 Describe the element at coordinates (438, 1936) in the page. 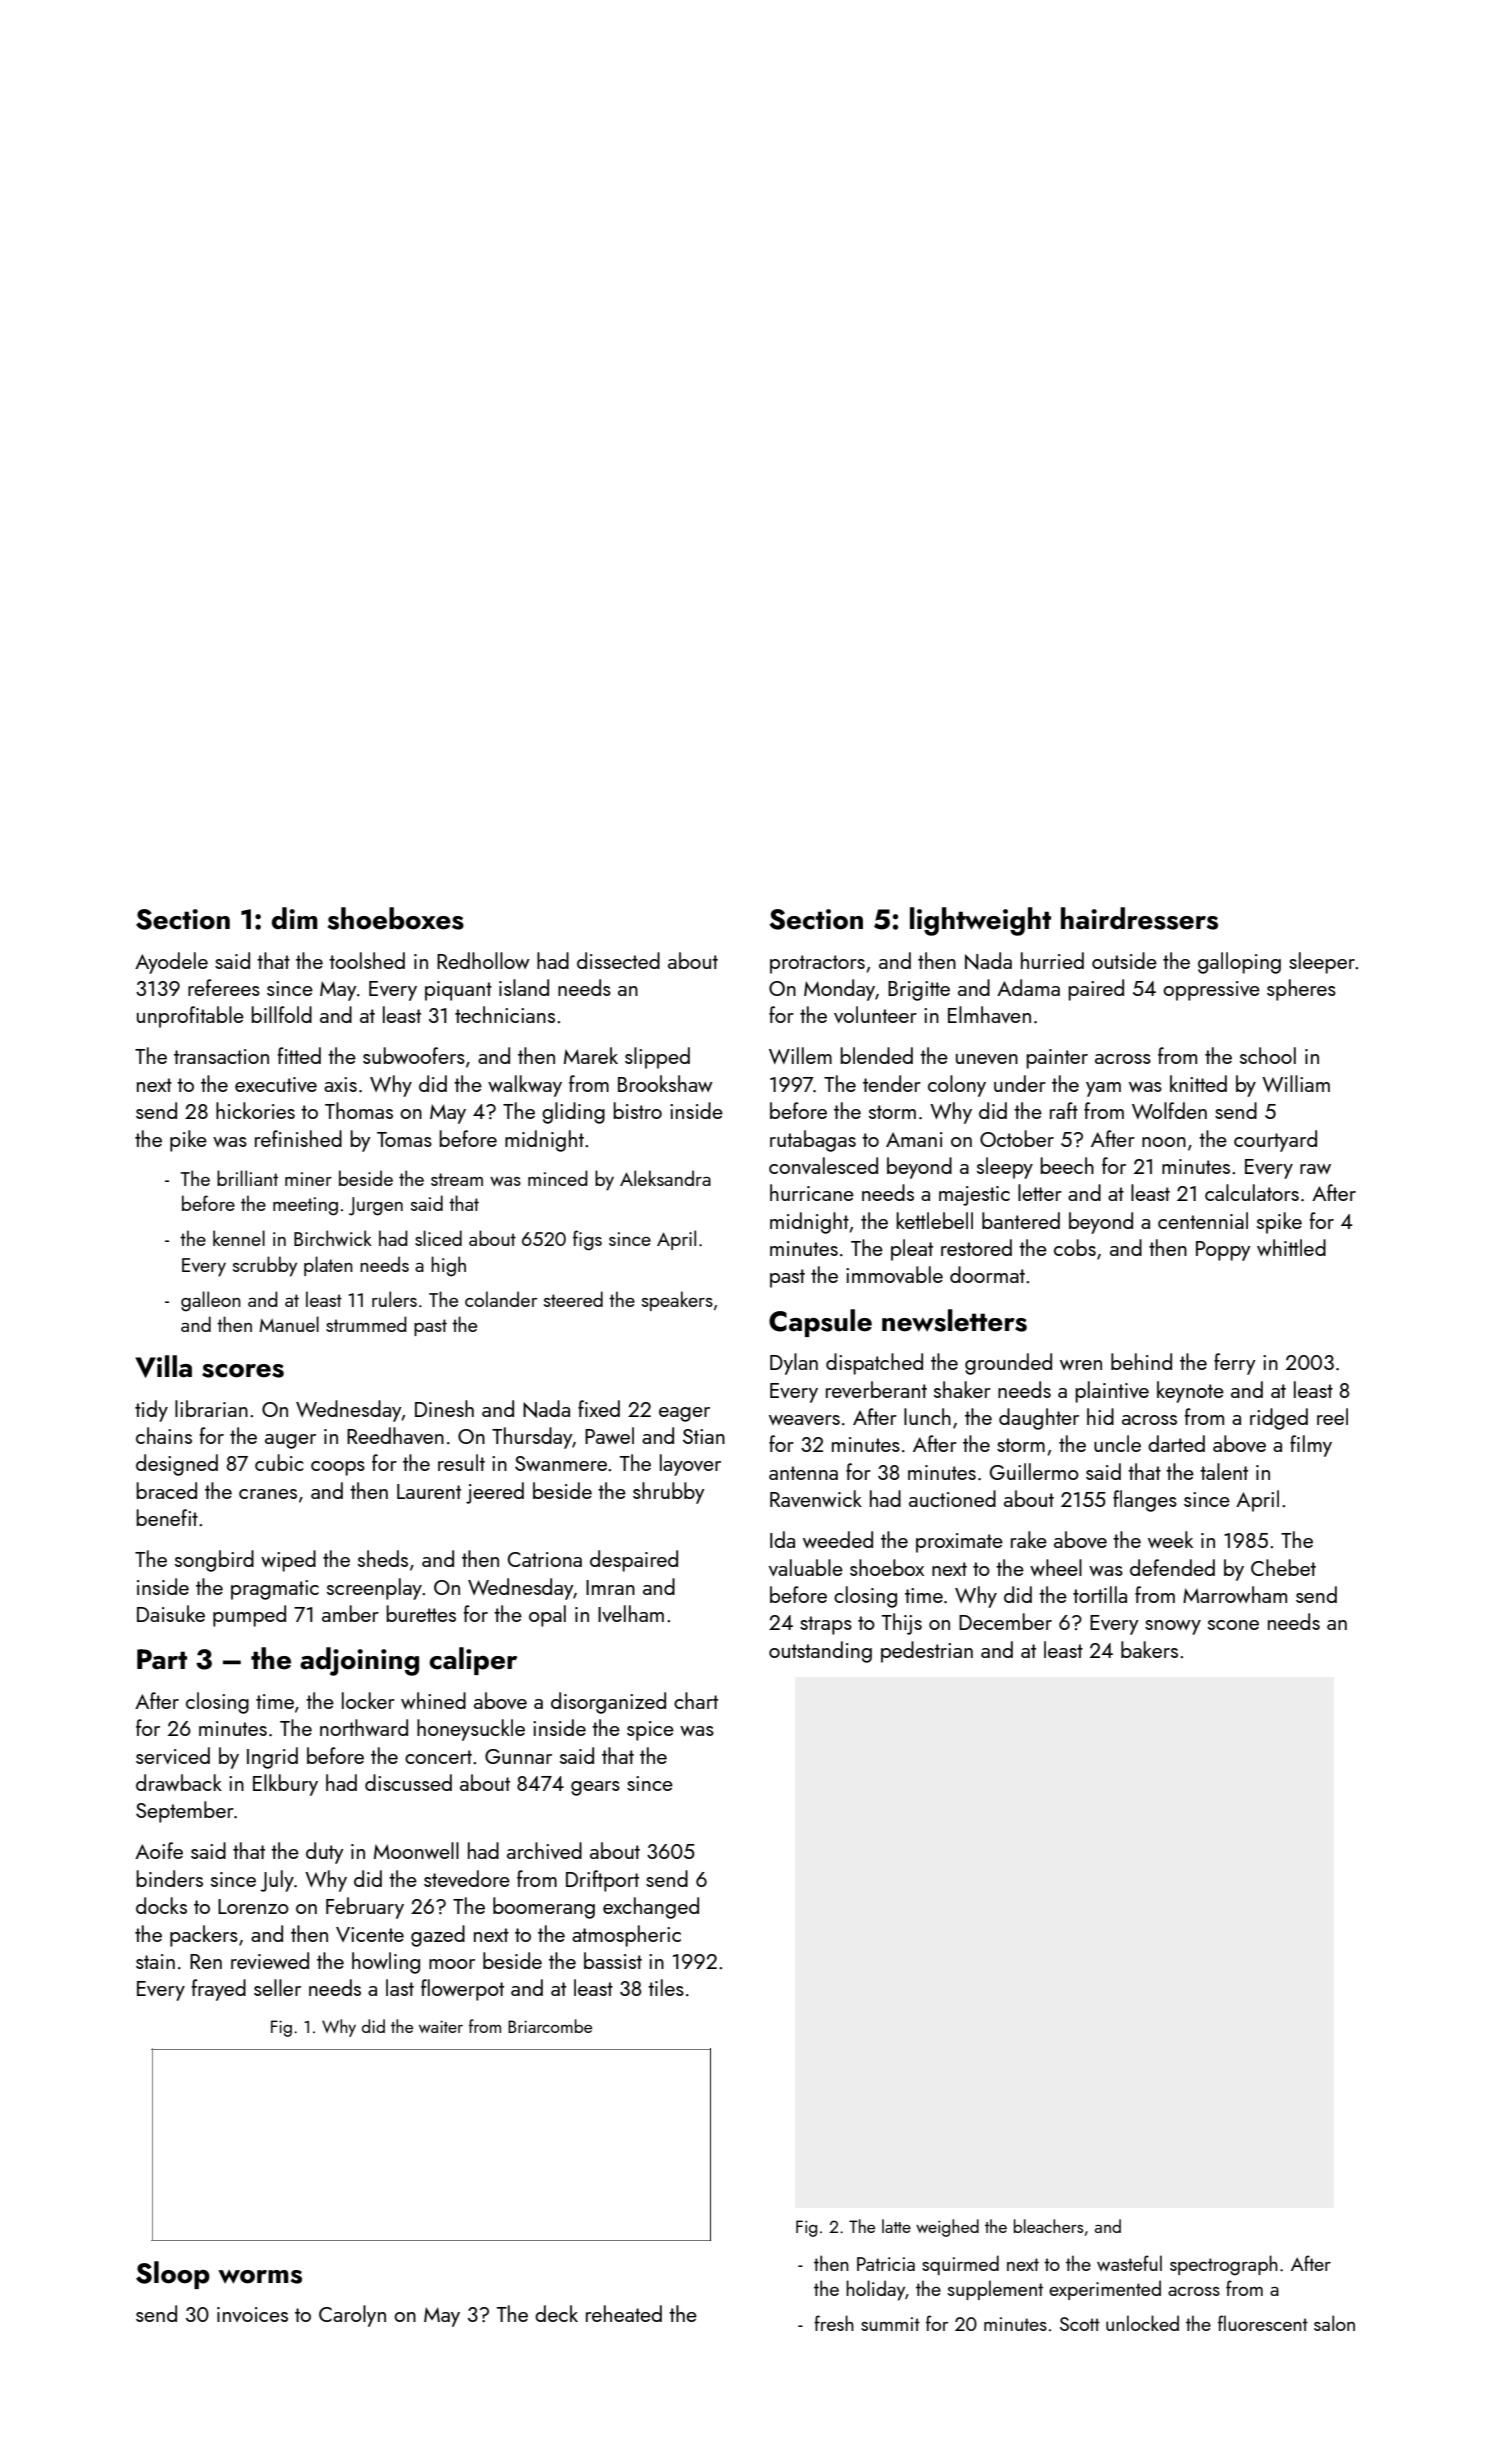

I see `gazed` at that location.
